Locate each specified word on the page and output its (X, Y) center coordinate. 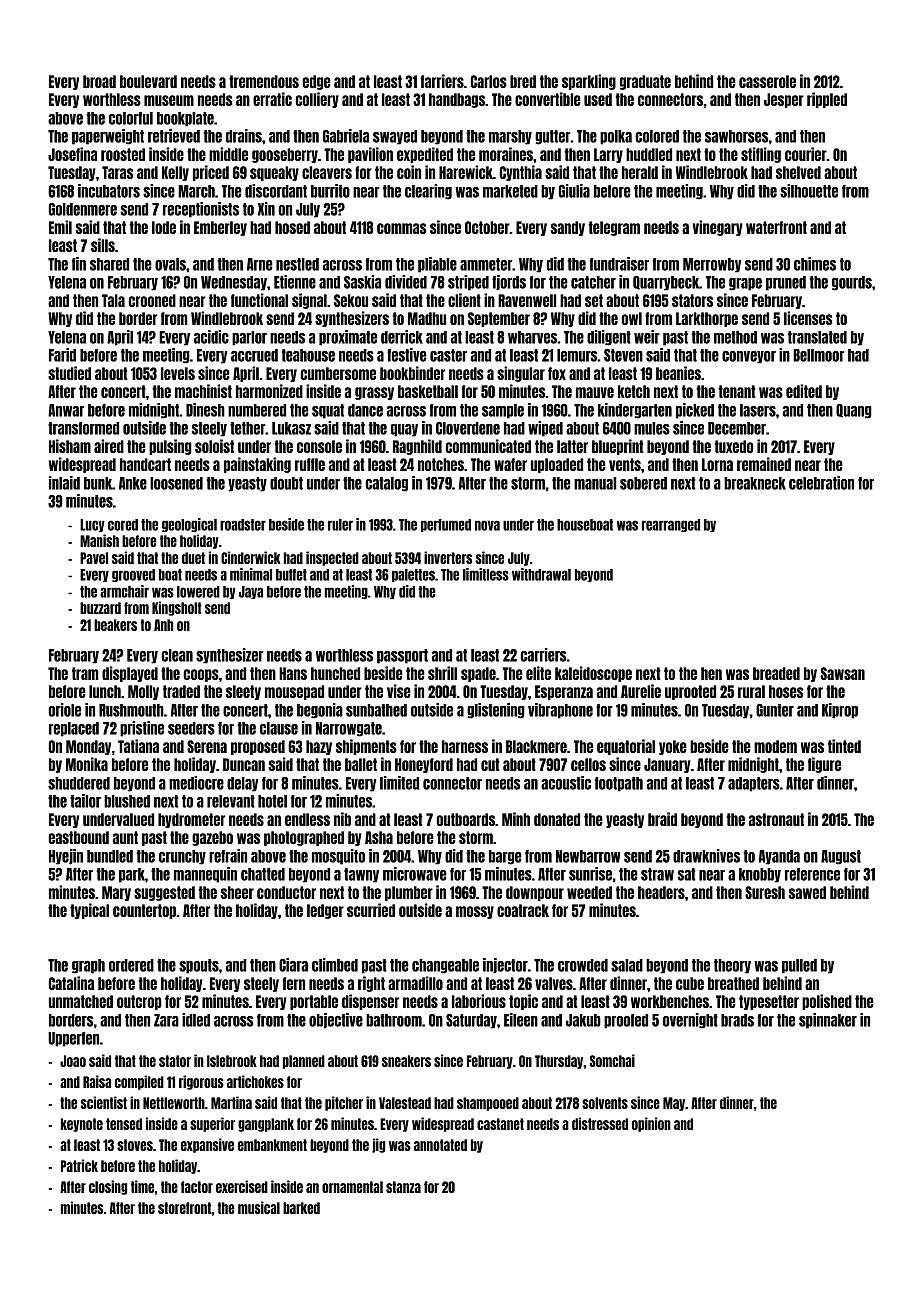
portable (314, 1002)
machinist (203, 391)
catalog (386, 484)
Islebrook (232, 1061)
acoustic (566, 783)
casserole (767, 81)
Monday (88, 747)
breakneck (755, 483)
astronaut (776, 819)
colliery (317, 100)
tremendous (264, 81)
